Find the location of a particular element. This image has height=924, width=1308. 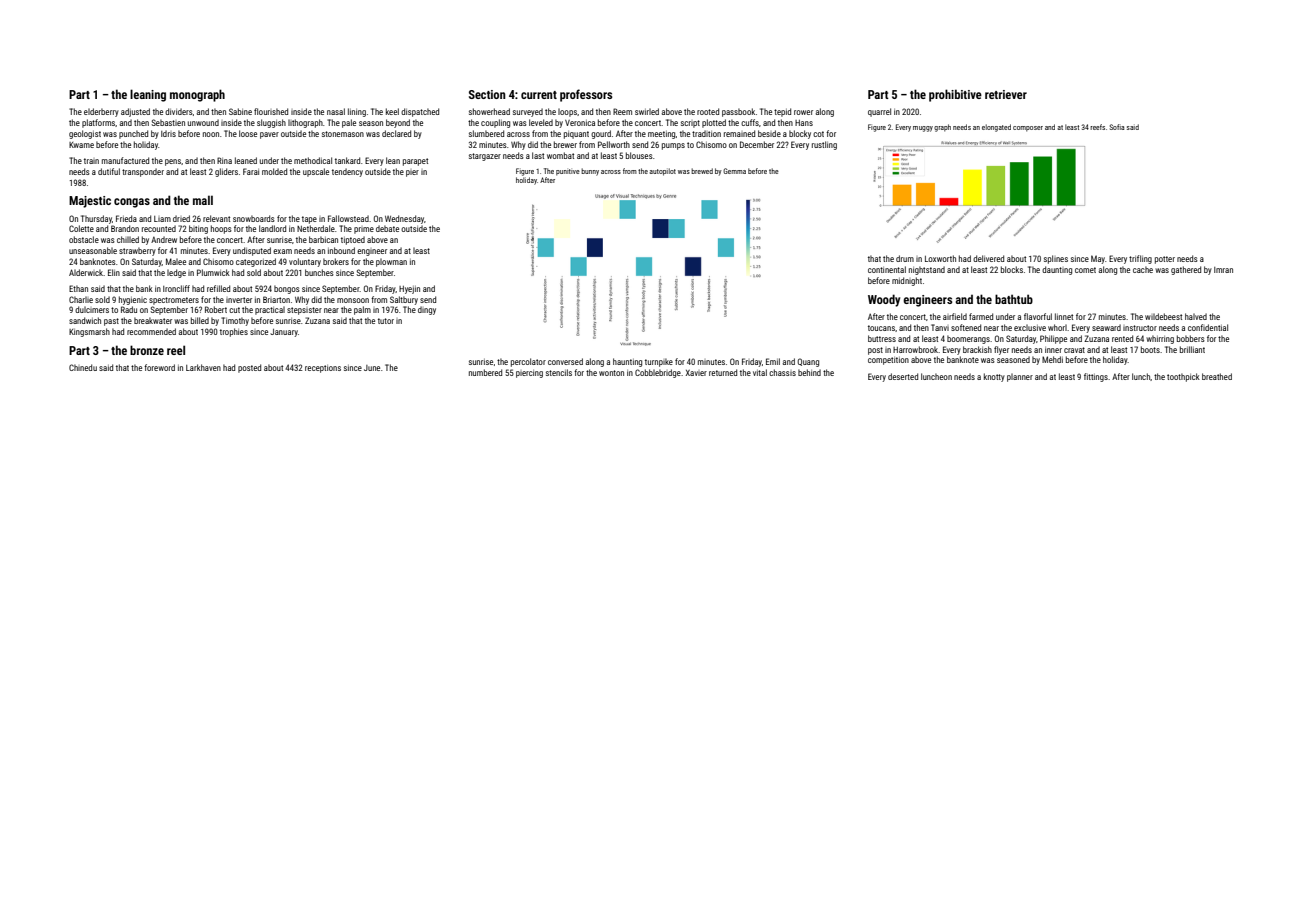

Section is located at coordinates (487, 94).
